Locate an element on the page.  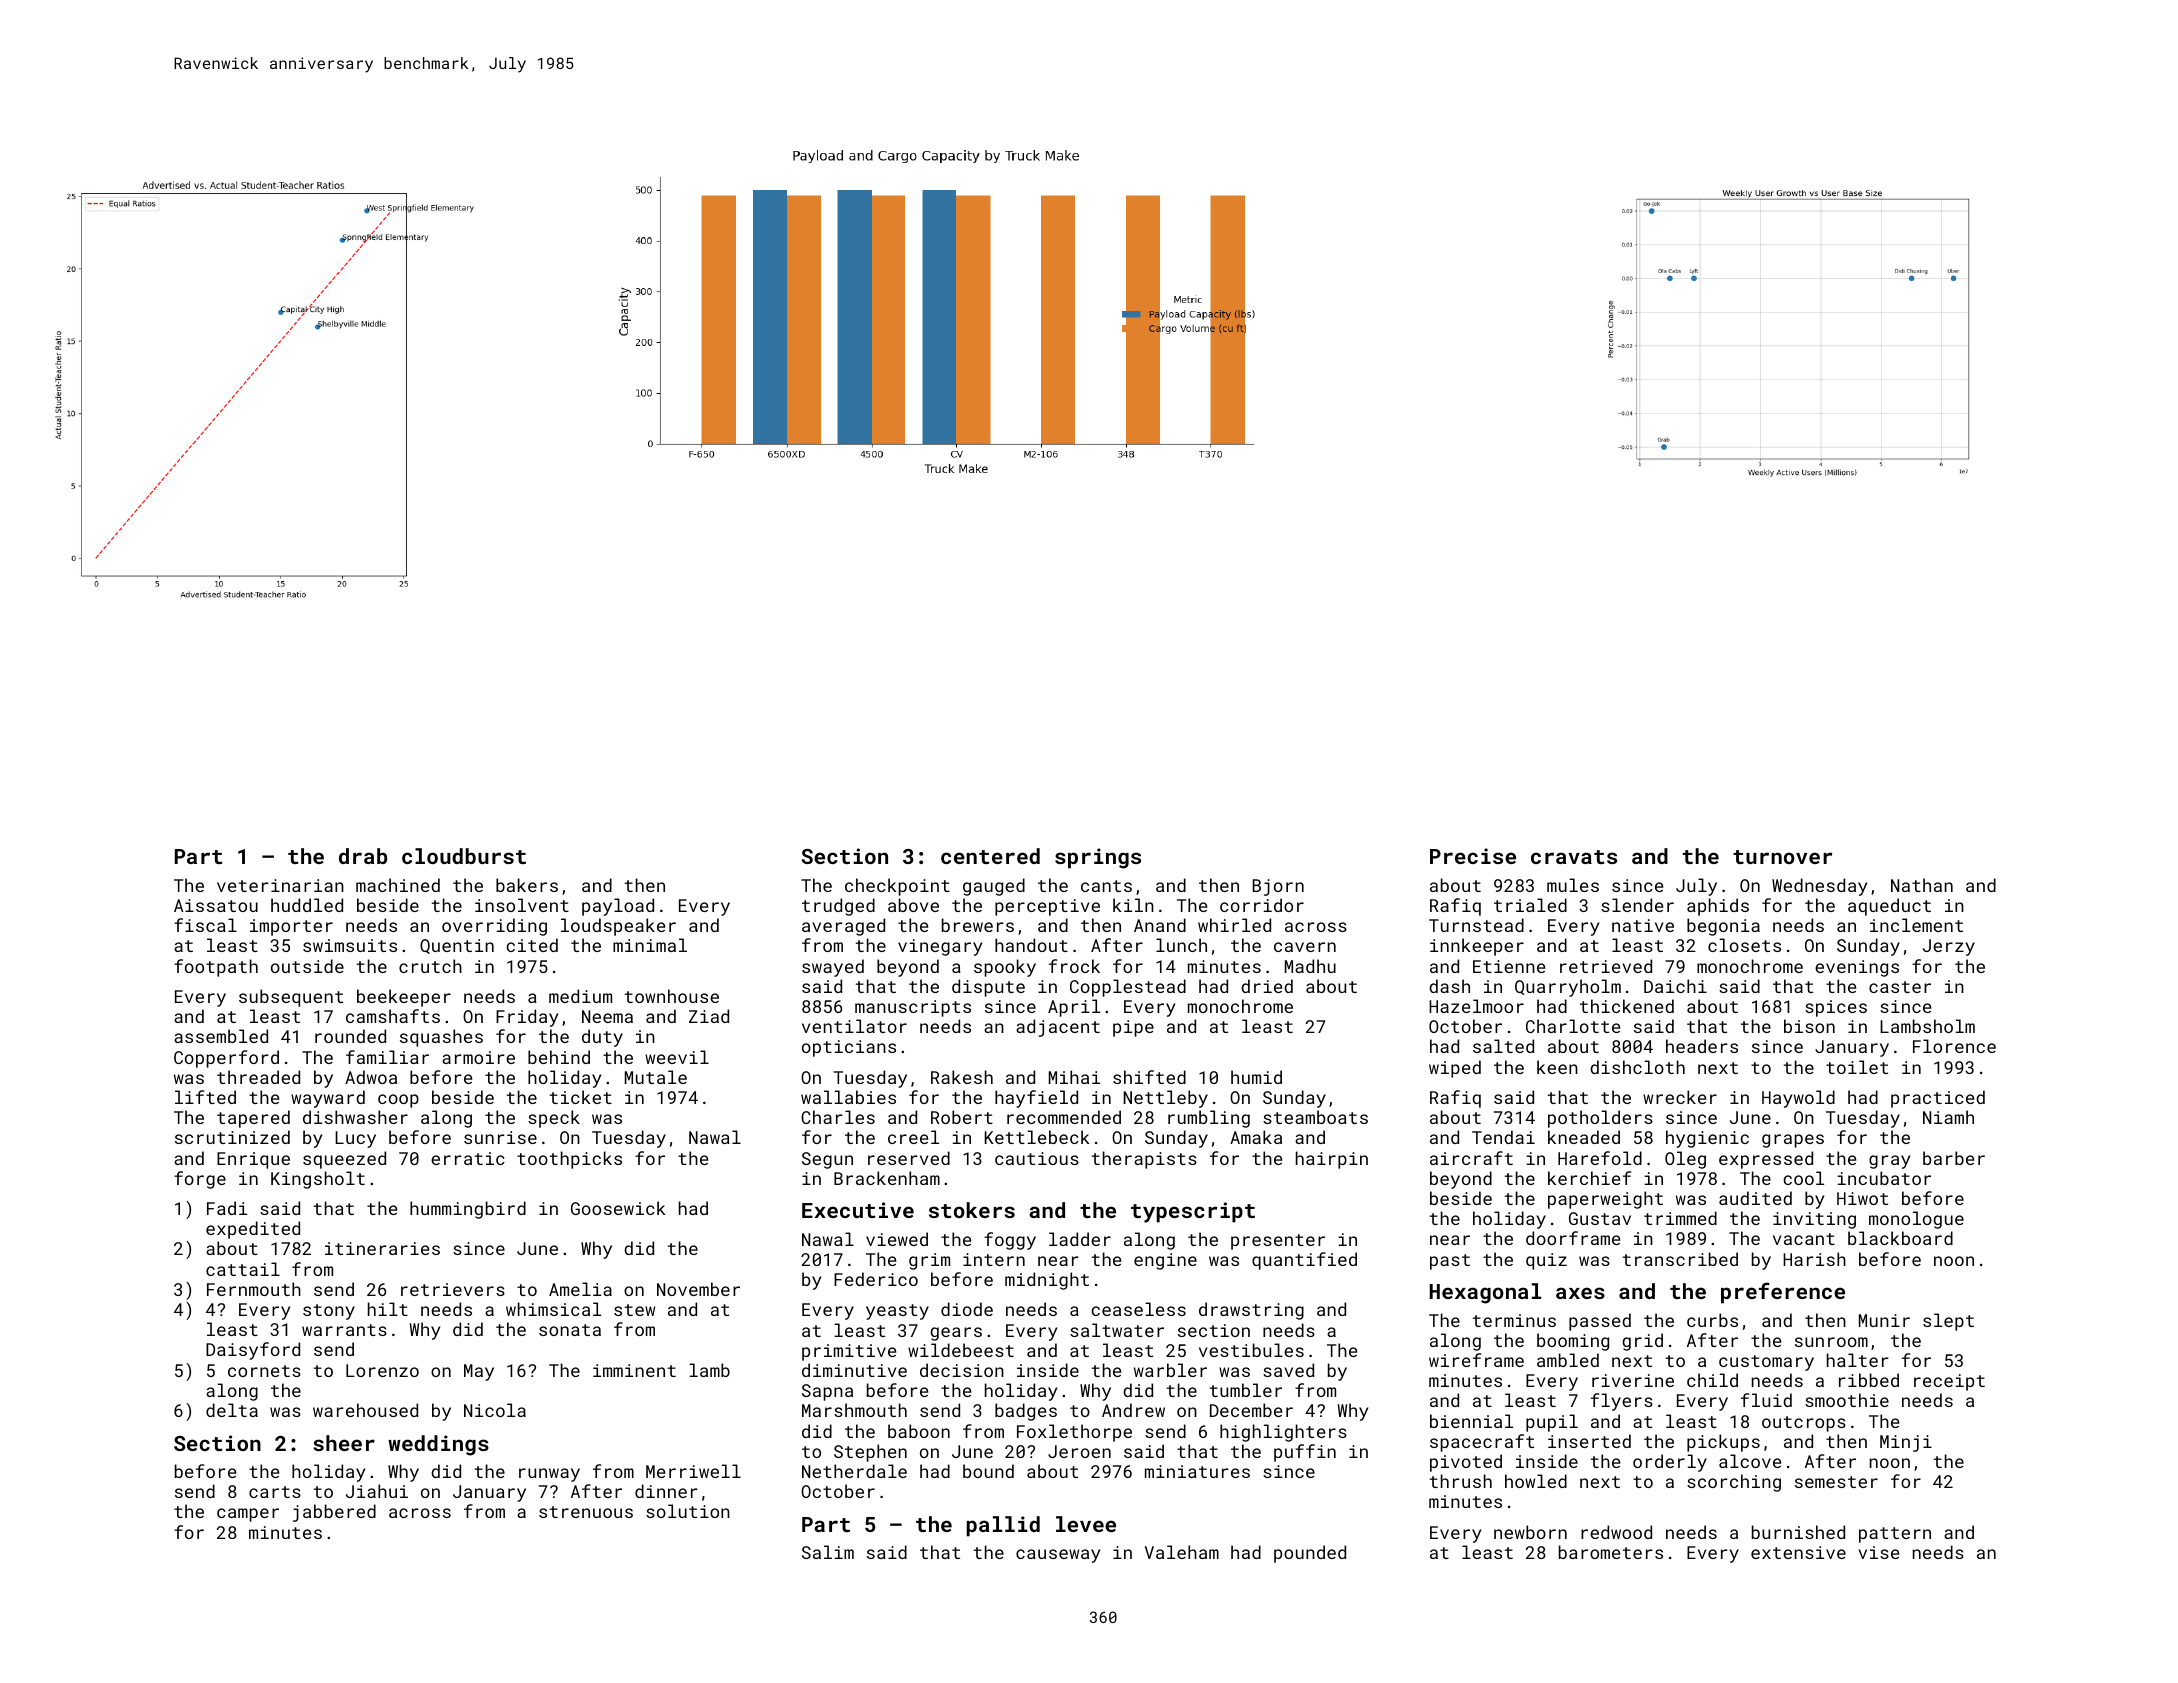
checkpoint is located at coordinates (897, 887).
